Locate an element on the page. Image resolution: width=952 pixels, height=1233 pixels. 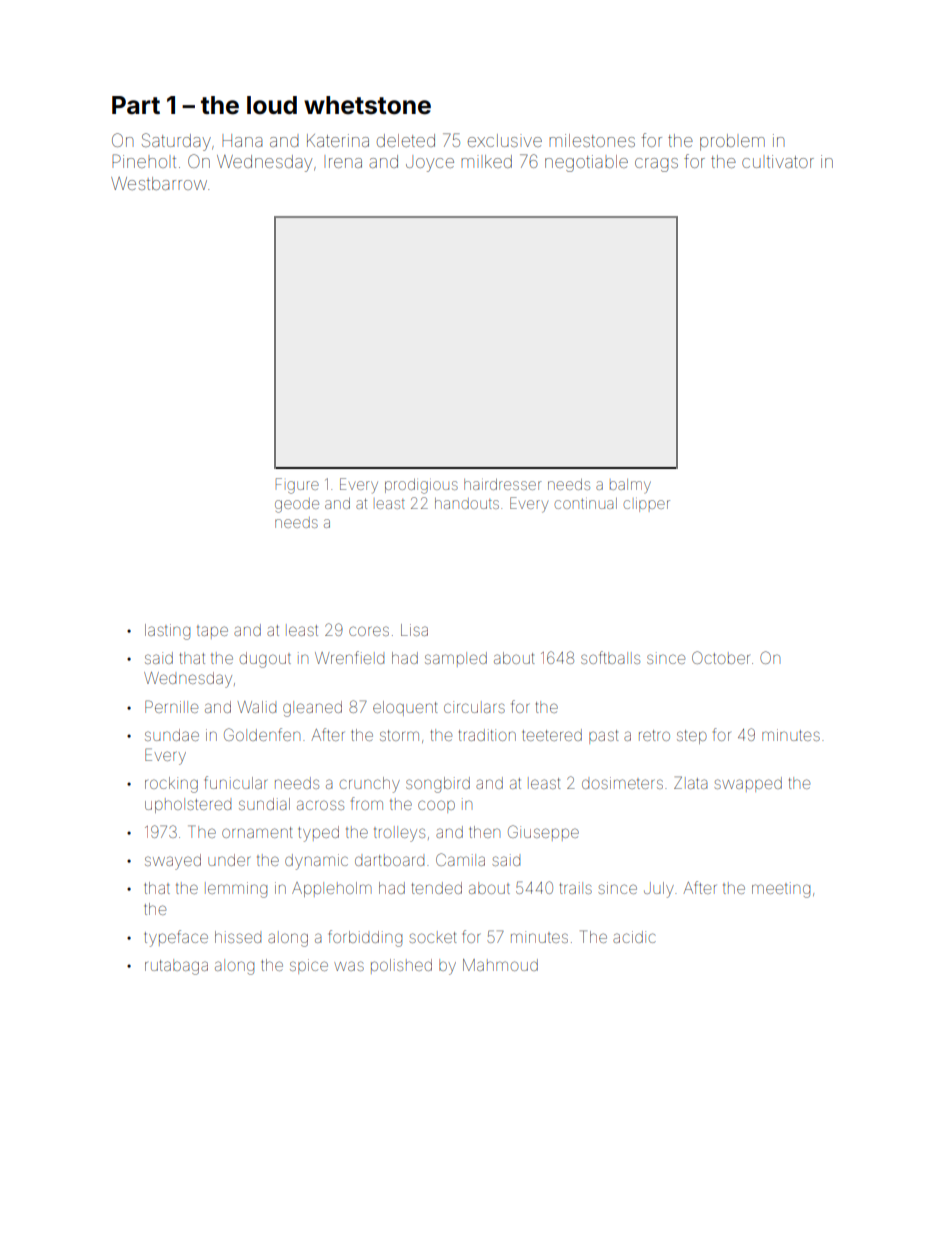
swapped is located at coordinates (748, 784).
